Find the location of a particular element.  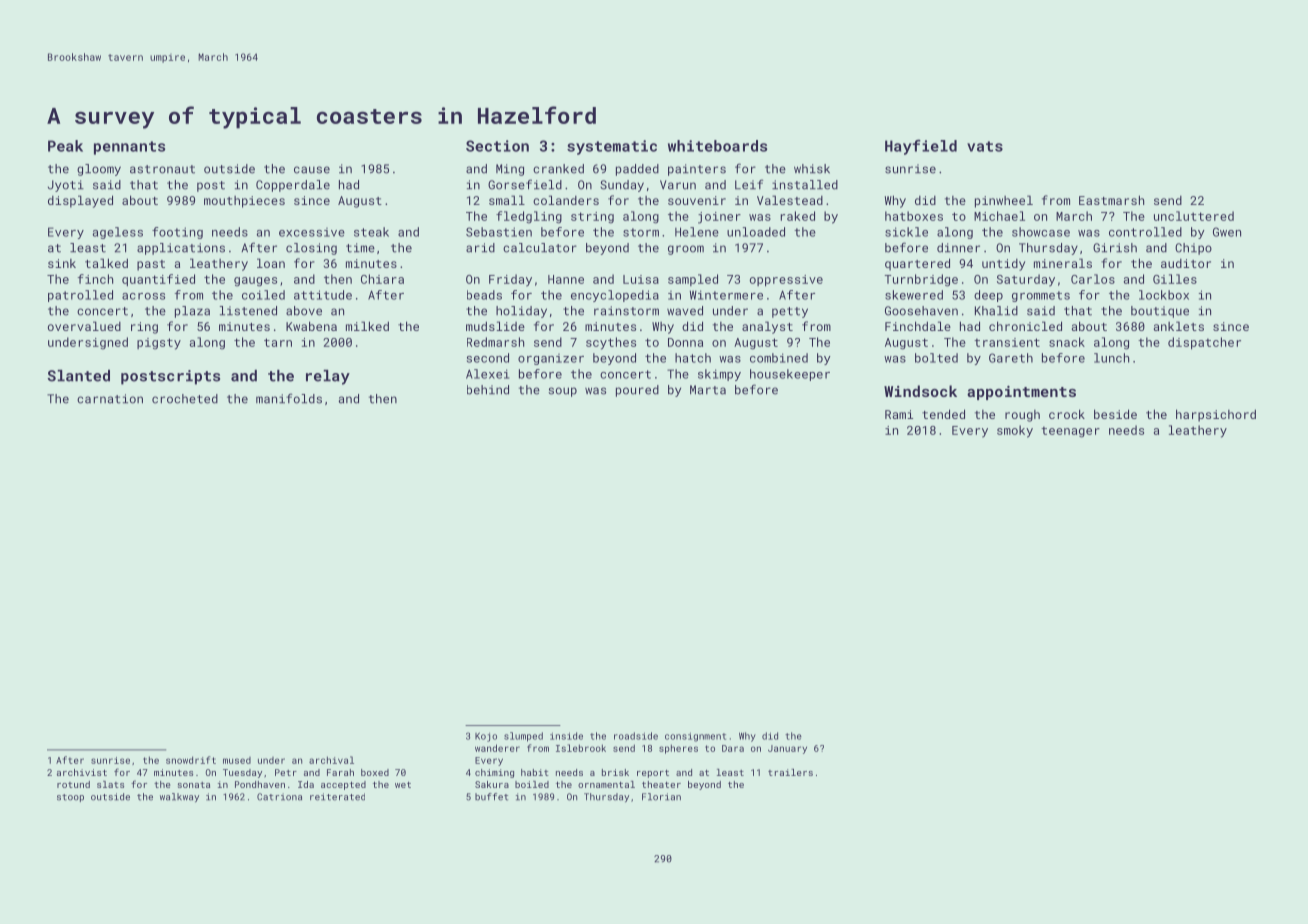

carnation is located at coordinates (110, 399).
